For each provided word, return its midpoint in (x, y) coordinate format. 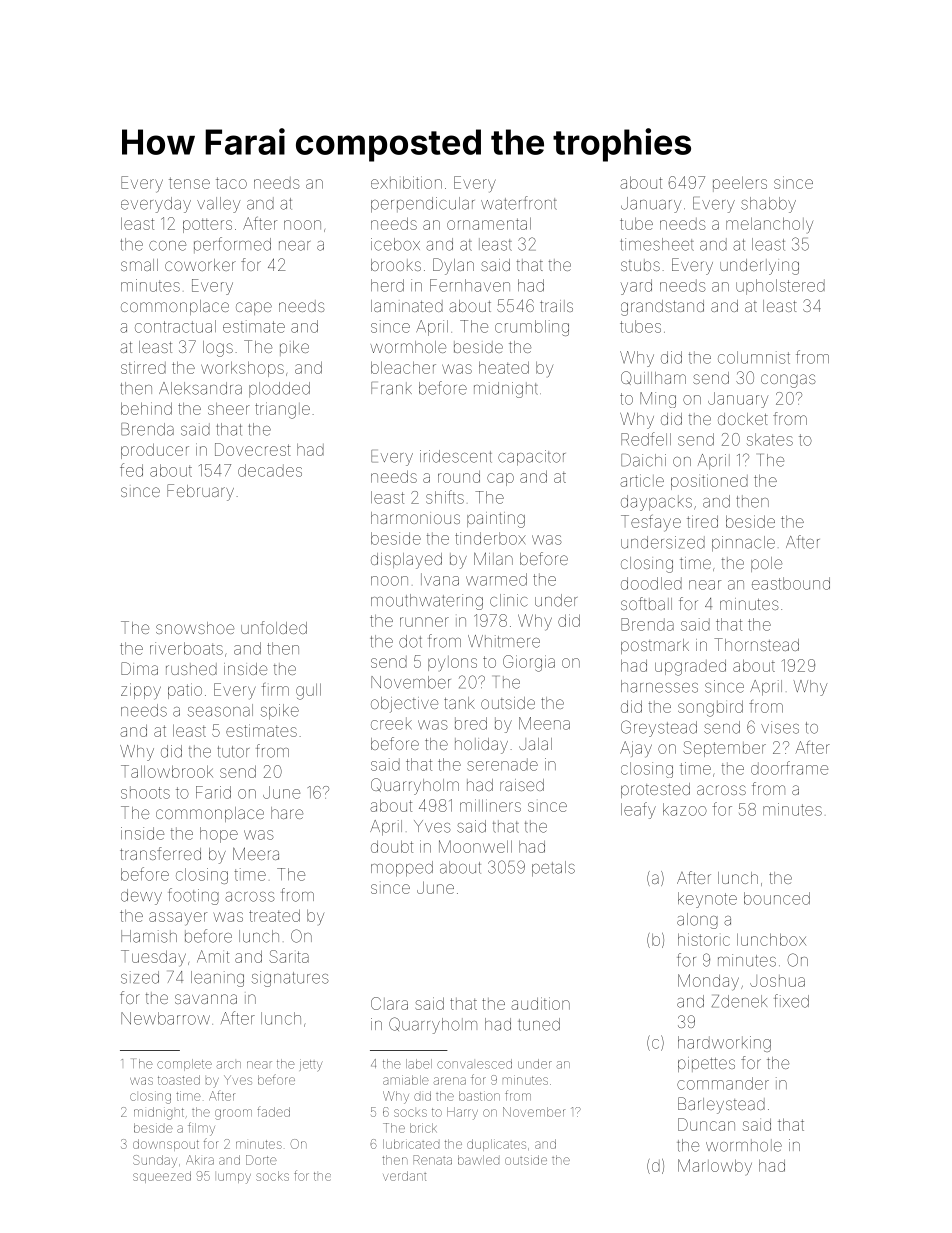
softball (646, 603)
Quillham (653, 378)
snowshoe (195, 628)
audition (540, 1003)
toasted (179, 1080)
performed (232, 245)
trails (556, 306)
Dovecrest (253, 449)
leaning (217, 979)
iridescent (456, 456)
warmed (496, 579)
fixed (791, 1001)
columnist (754, 357)
